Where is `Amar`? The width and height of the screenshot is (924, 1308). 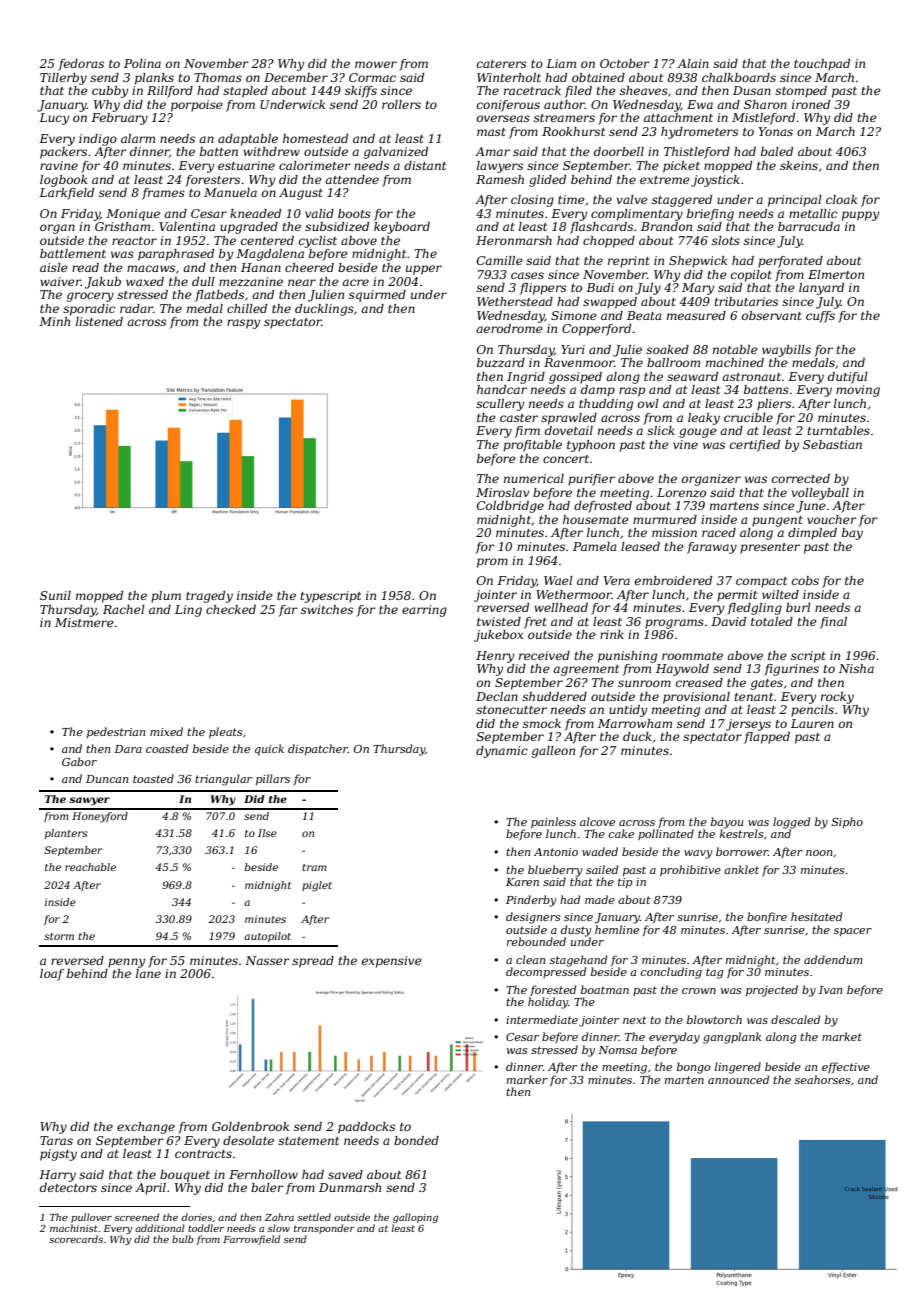
Amar is located at coordinates (492, 151).
